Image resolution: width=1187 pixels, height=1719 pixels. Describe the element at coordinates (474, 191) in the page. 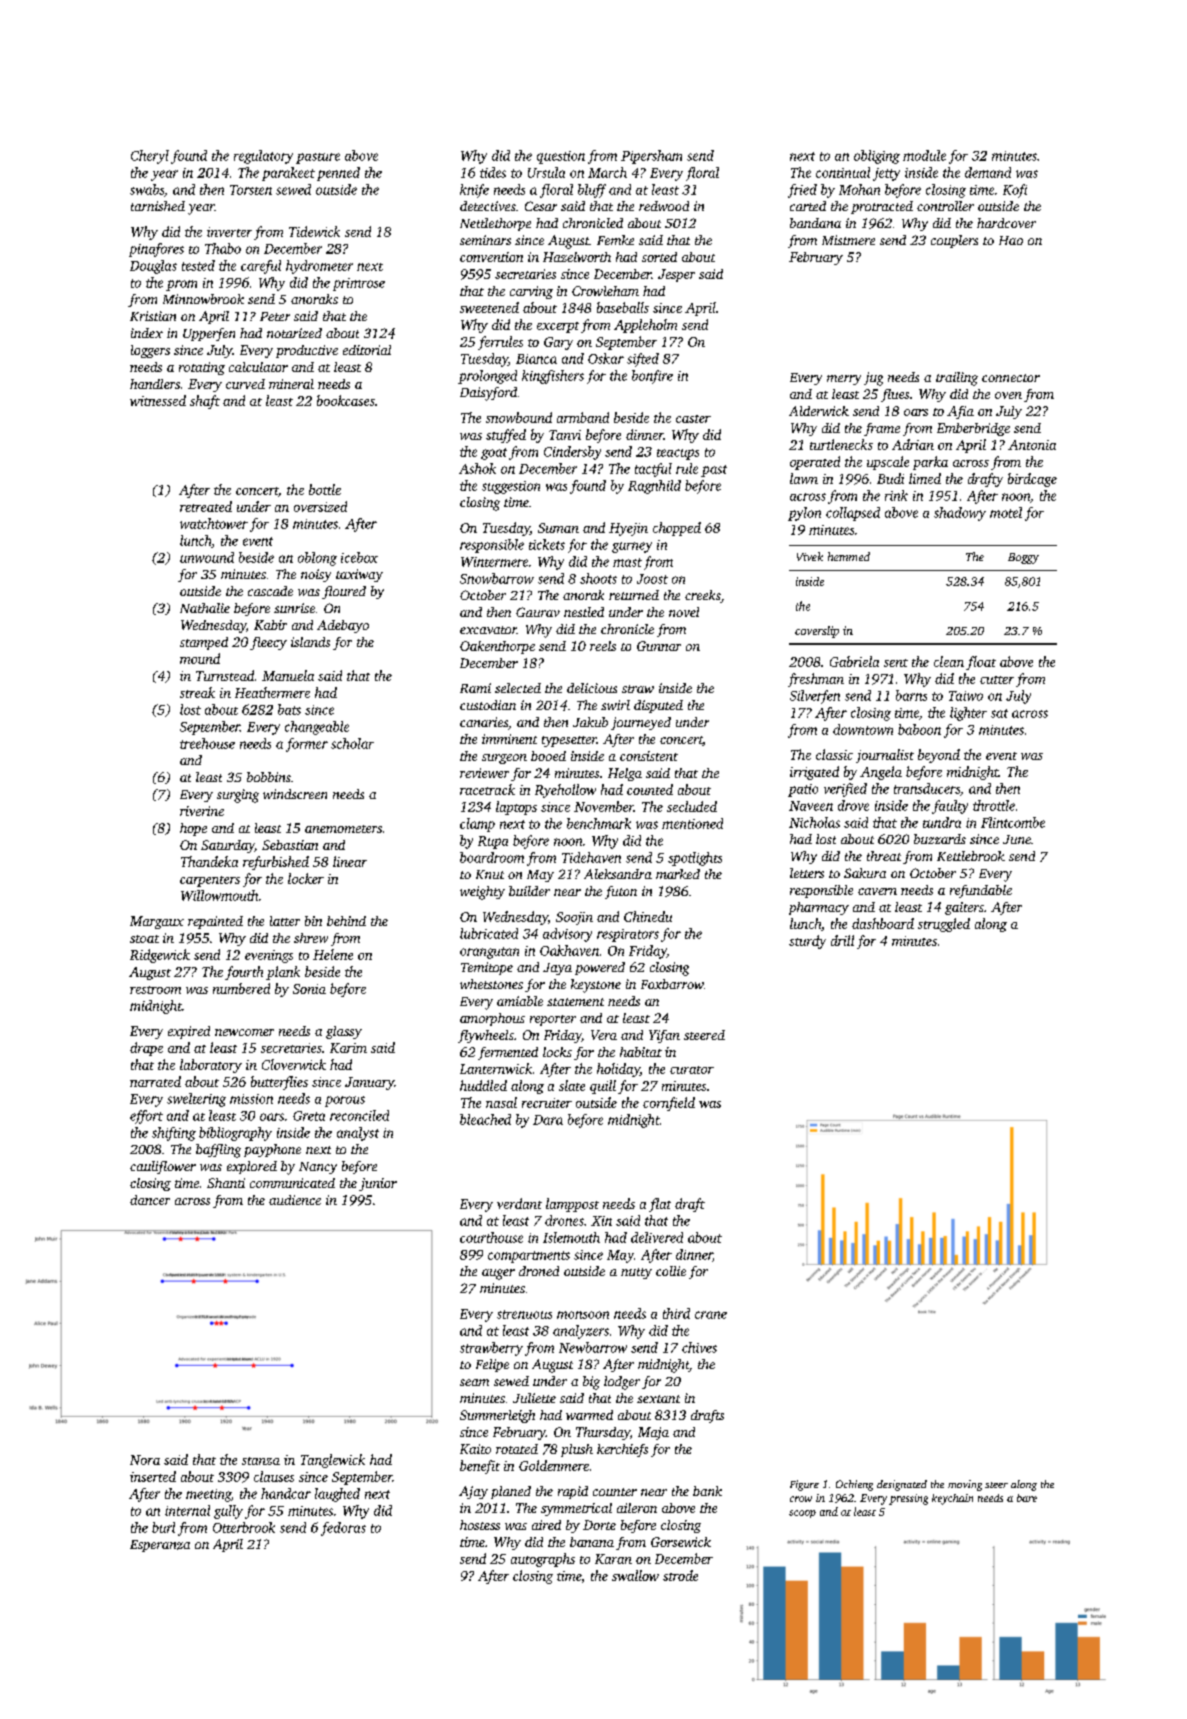

I see `knife` at that location.
